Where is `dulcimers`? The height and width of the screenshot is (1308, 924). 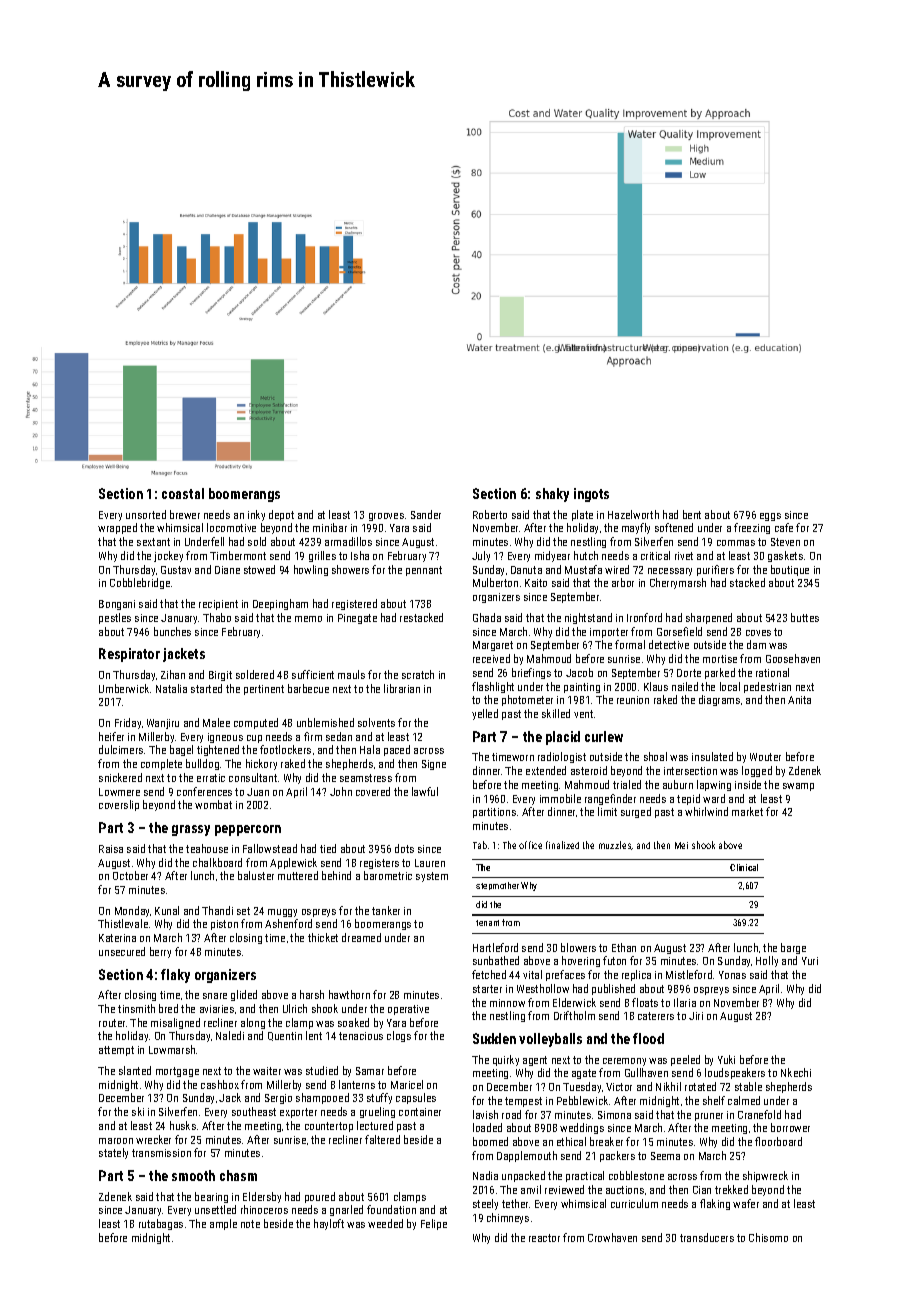 dulcimers is located at coordinates (121, 749).
